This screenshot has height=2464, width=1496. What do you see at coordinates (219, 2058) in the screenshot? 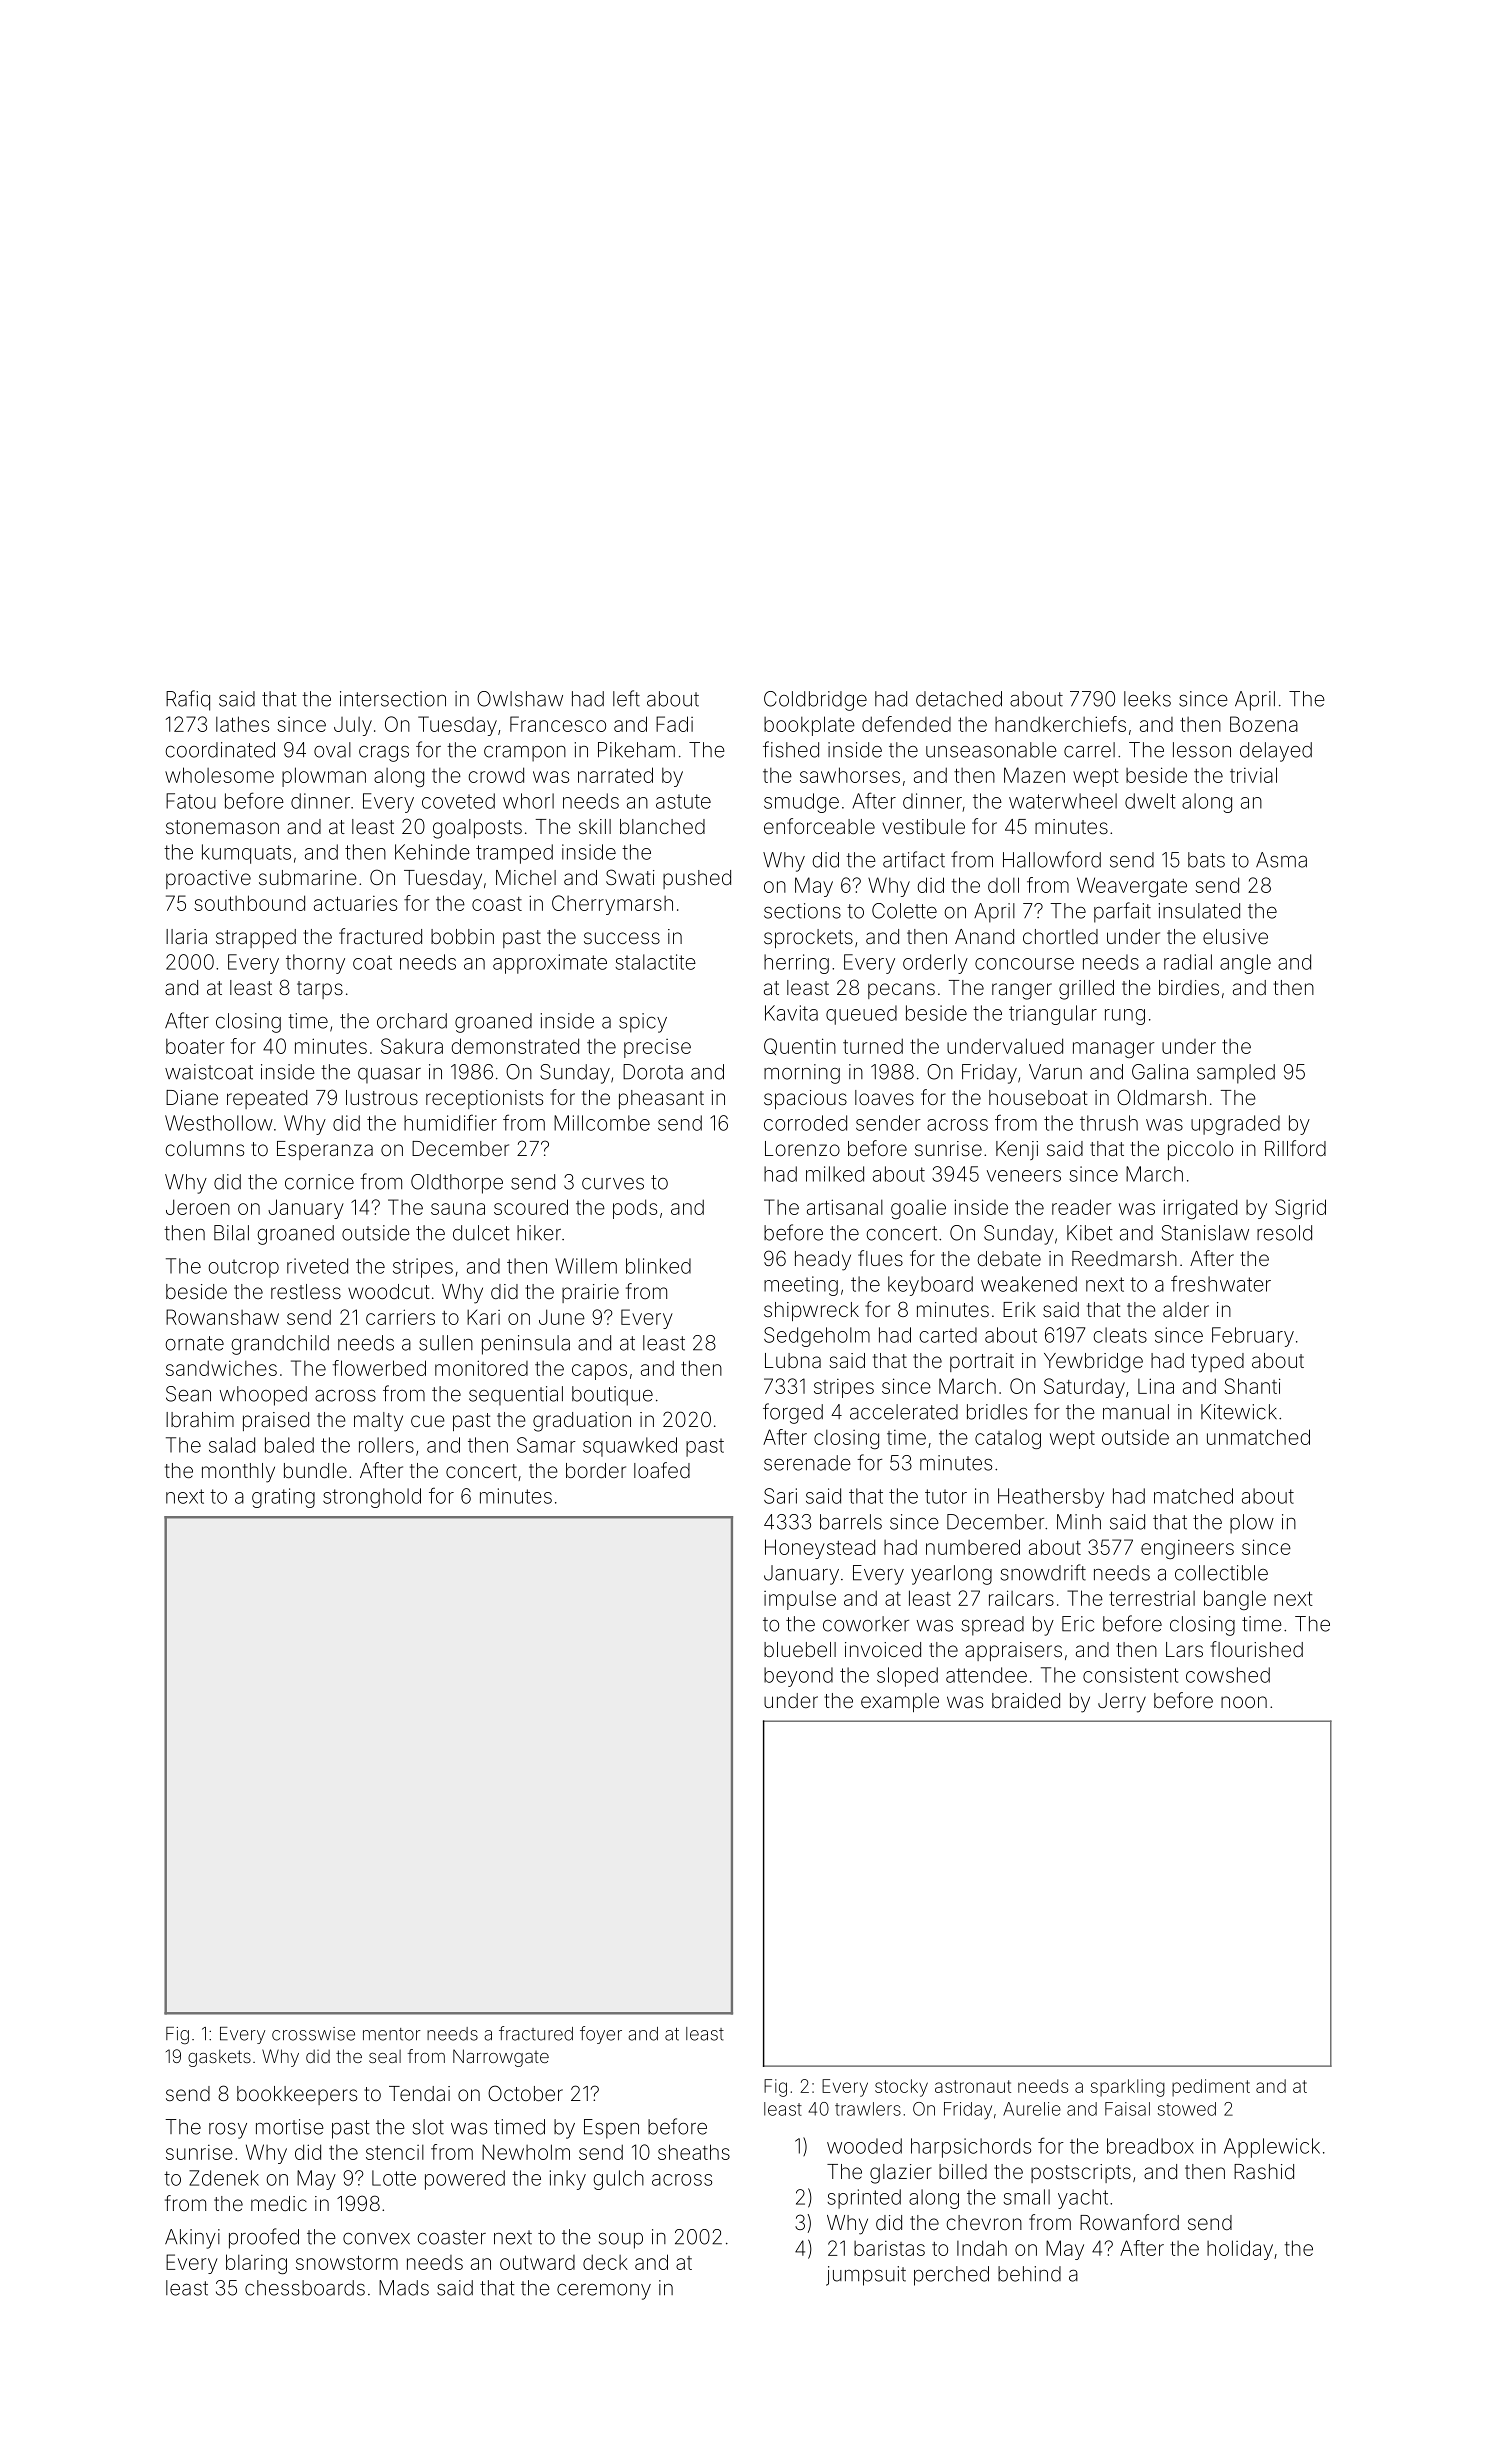
I see `gaskets` at bounding box center [219, 2058].
